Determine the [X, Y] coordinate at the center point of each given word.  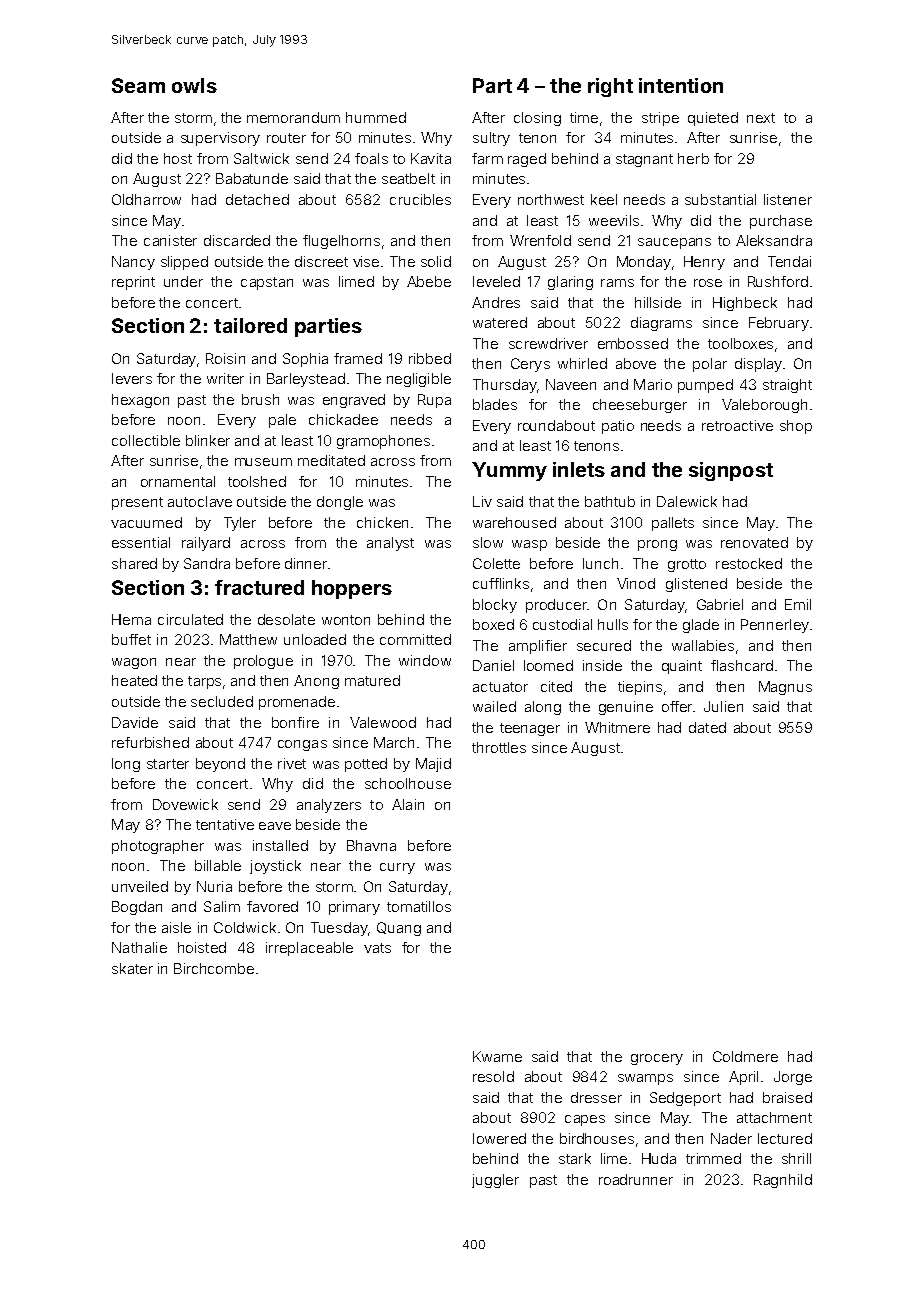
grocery [657, 1059]
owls [194, 85]
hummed [376, 117]
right [610, 87]
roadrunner [636, 1179]
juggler [495, 1181]
